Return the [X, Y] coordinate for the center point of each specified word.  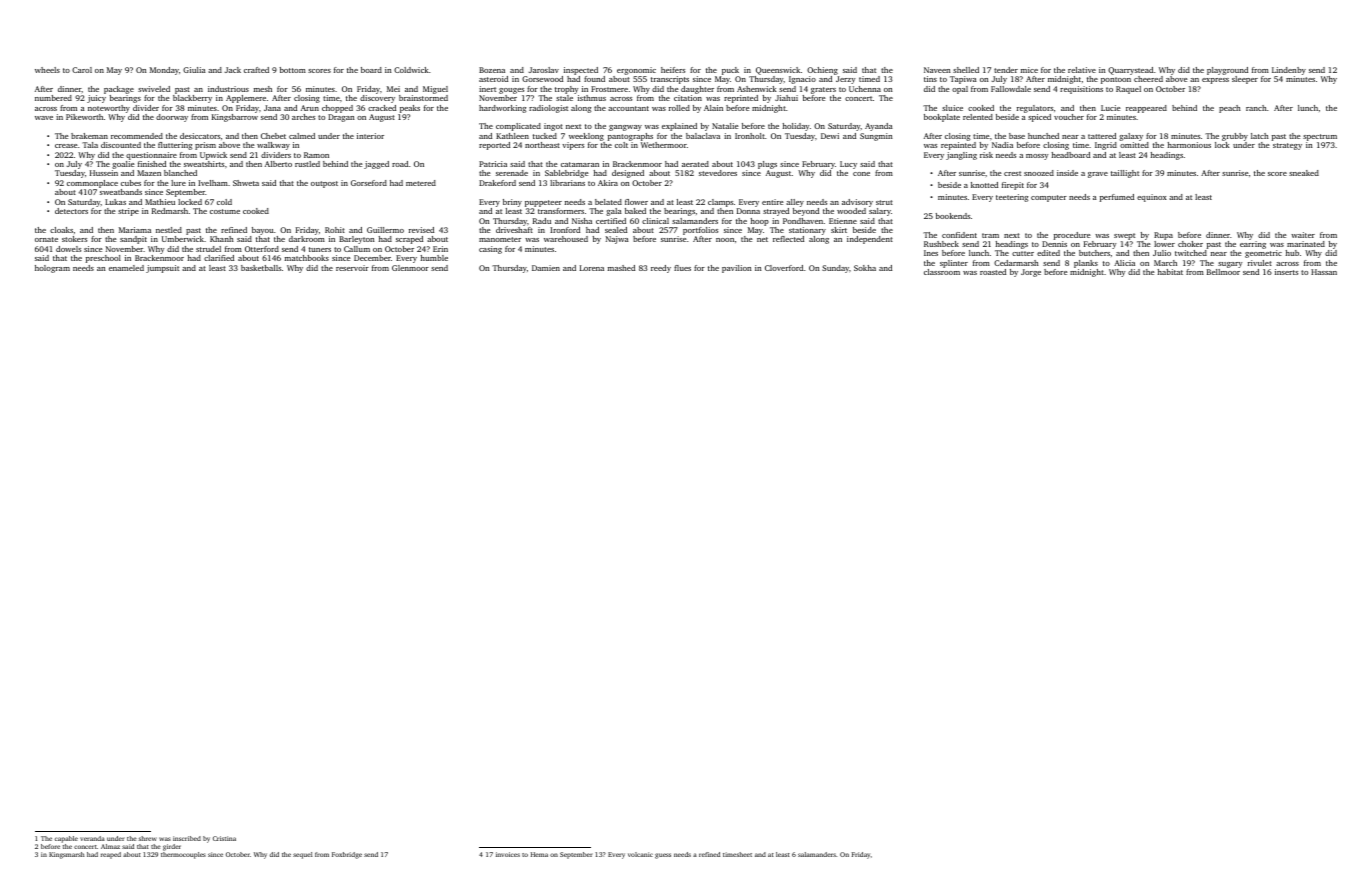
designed [628, 174]
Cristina [224, 838]
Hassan [1324, 272]
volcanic [640, 854]
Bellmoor [1223, 272]
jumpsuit [162, 269]
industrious [228, 89]
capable [66, 839]
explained [679, 127]
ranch [1256, 108]
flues [682, 268]
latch [1260, 136]
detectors [71, 211]
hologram [52, 269]
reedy [661, 269]
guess [663, 856]
